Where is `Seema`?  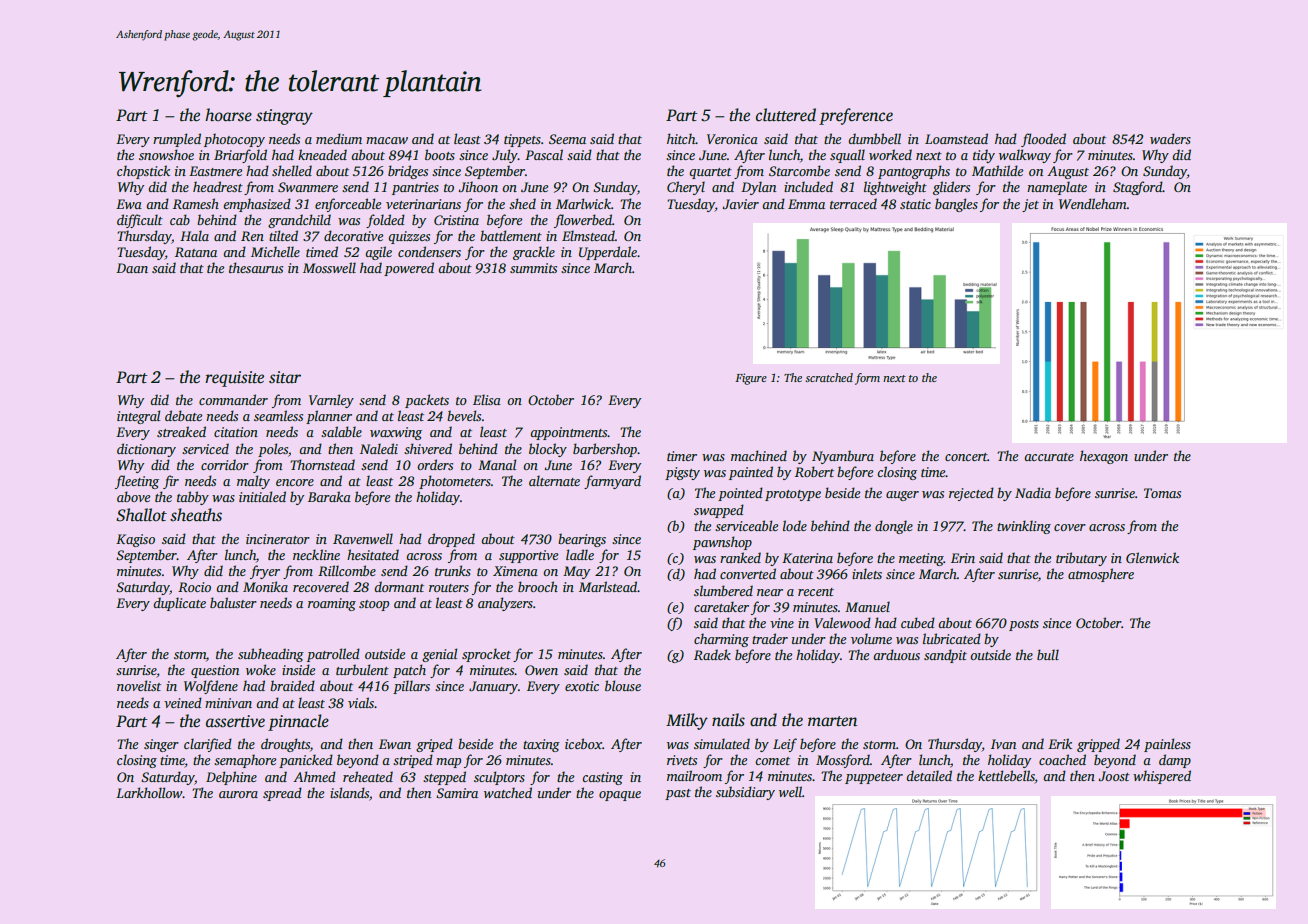 Seema is located at coordinates (567, 139).
